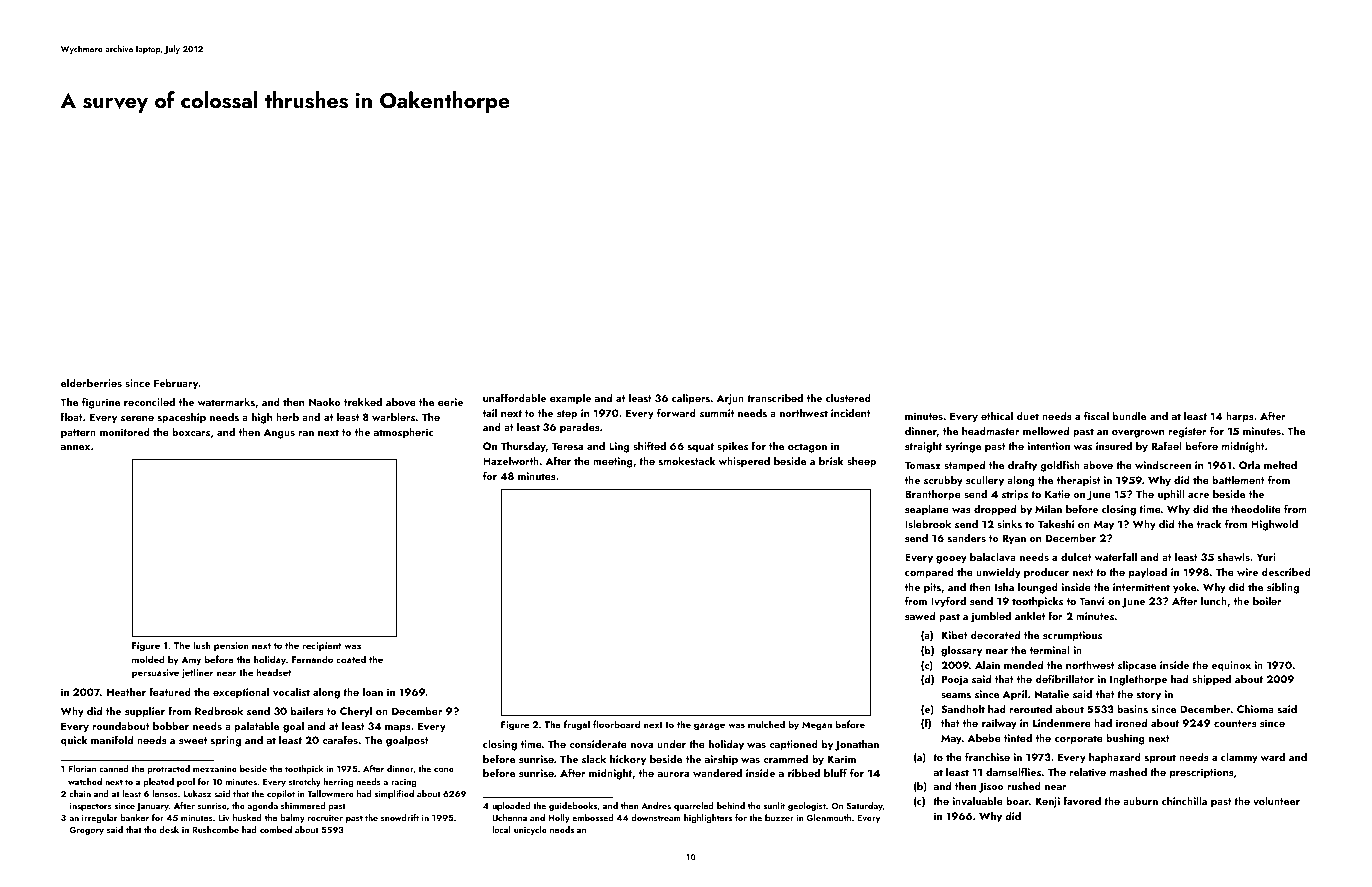  What do you see at coordinates (292, 818) in the document?
I see `balmy` at bounding box center [292, 818].
